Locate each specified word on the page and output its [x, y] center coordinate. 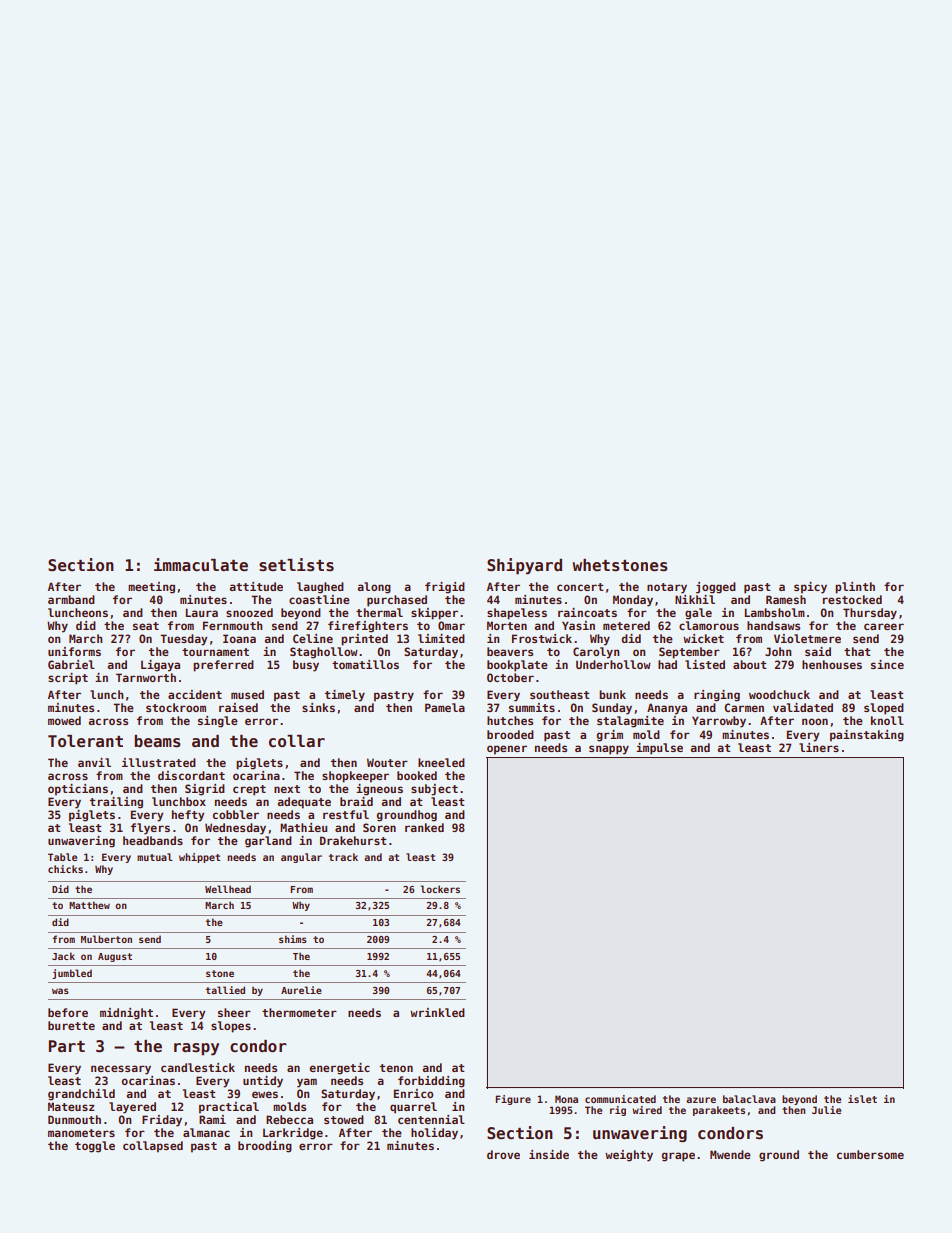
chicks [65, 869]
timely [345, 696]
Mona [566, 1099]
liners [819, 747]
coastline [319, 599]
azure [701, 1100]
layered [132, 1108]
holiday [434, 1134]
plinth [855, 588]
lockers [440, 889]
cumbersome [870, 1154]
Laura [202, 612]
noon [815, 721]
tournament [215, 652]
